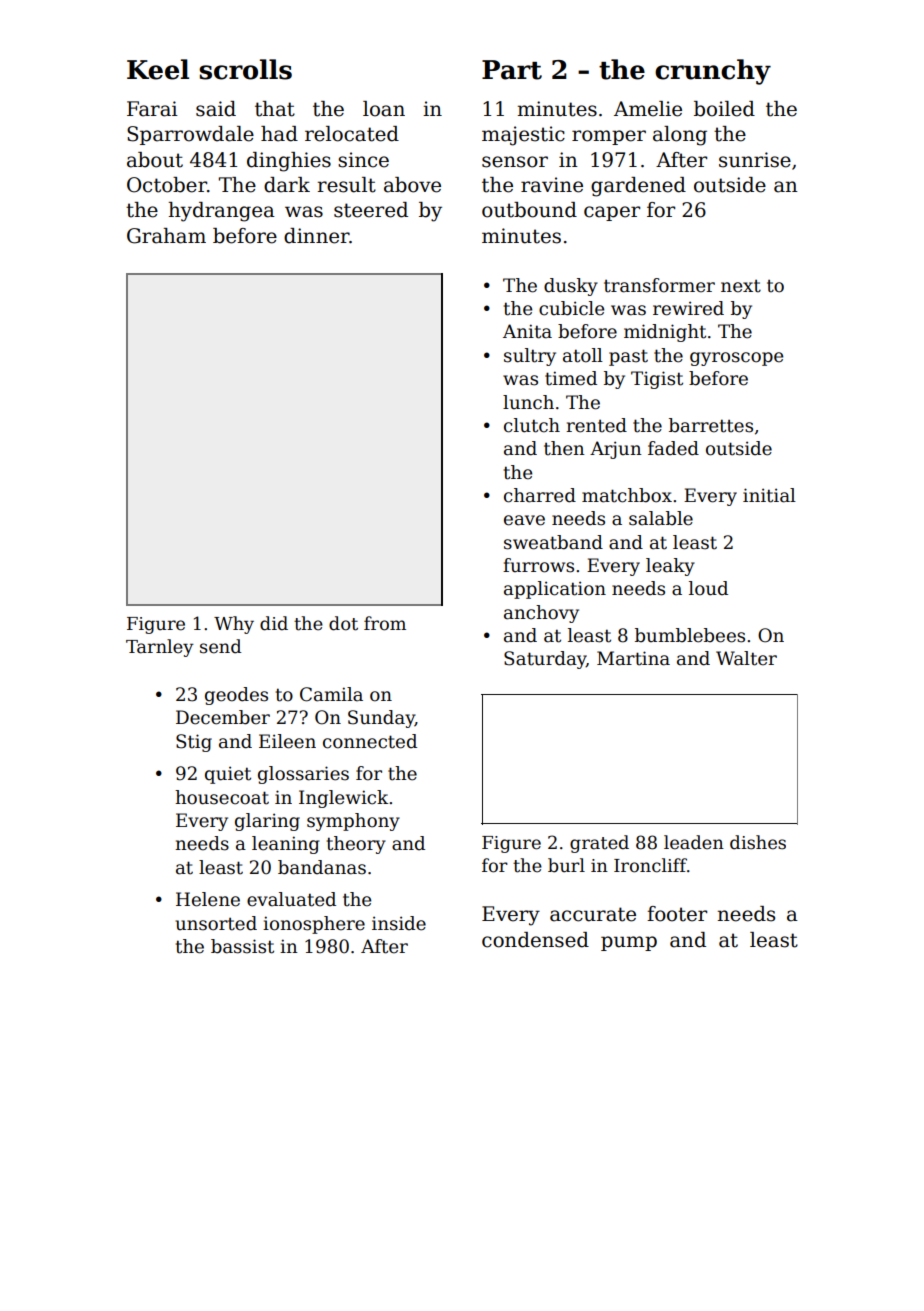 This screenshot has width=924, height=1311. What do you see at coordinates (657, 380) in the screenshot?
I see `Tigist` at bounding box center [657, 380].
